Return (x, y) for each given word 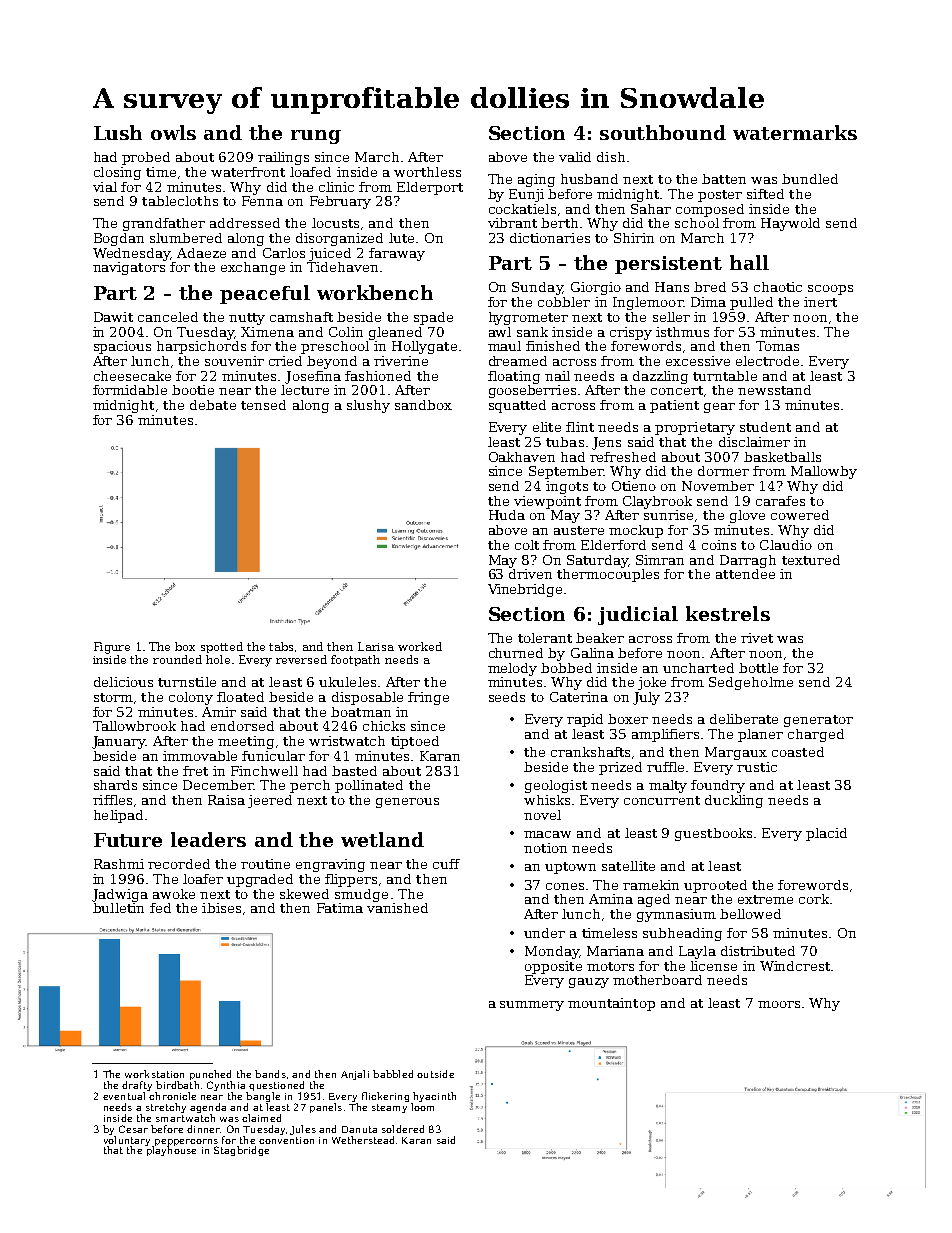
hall (749, 262)
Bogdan (119, 239)
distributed (758, 951)
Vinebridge (525, 590)
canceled (168, 317)
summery (532, 1006)
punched (210, 1075)
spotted (222, 647)
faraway (397, 254)
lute (401, 238)
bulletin (118, 908)
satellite (628, 866)
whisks (547, 800)
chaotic (778, 287)
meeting (246, 742)
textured (811, 560)
